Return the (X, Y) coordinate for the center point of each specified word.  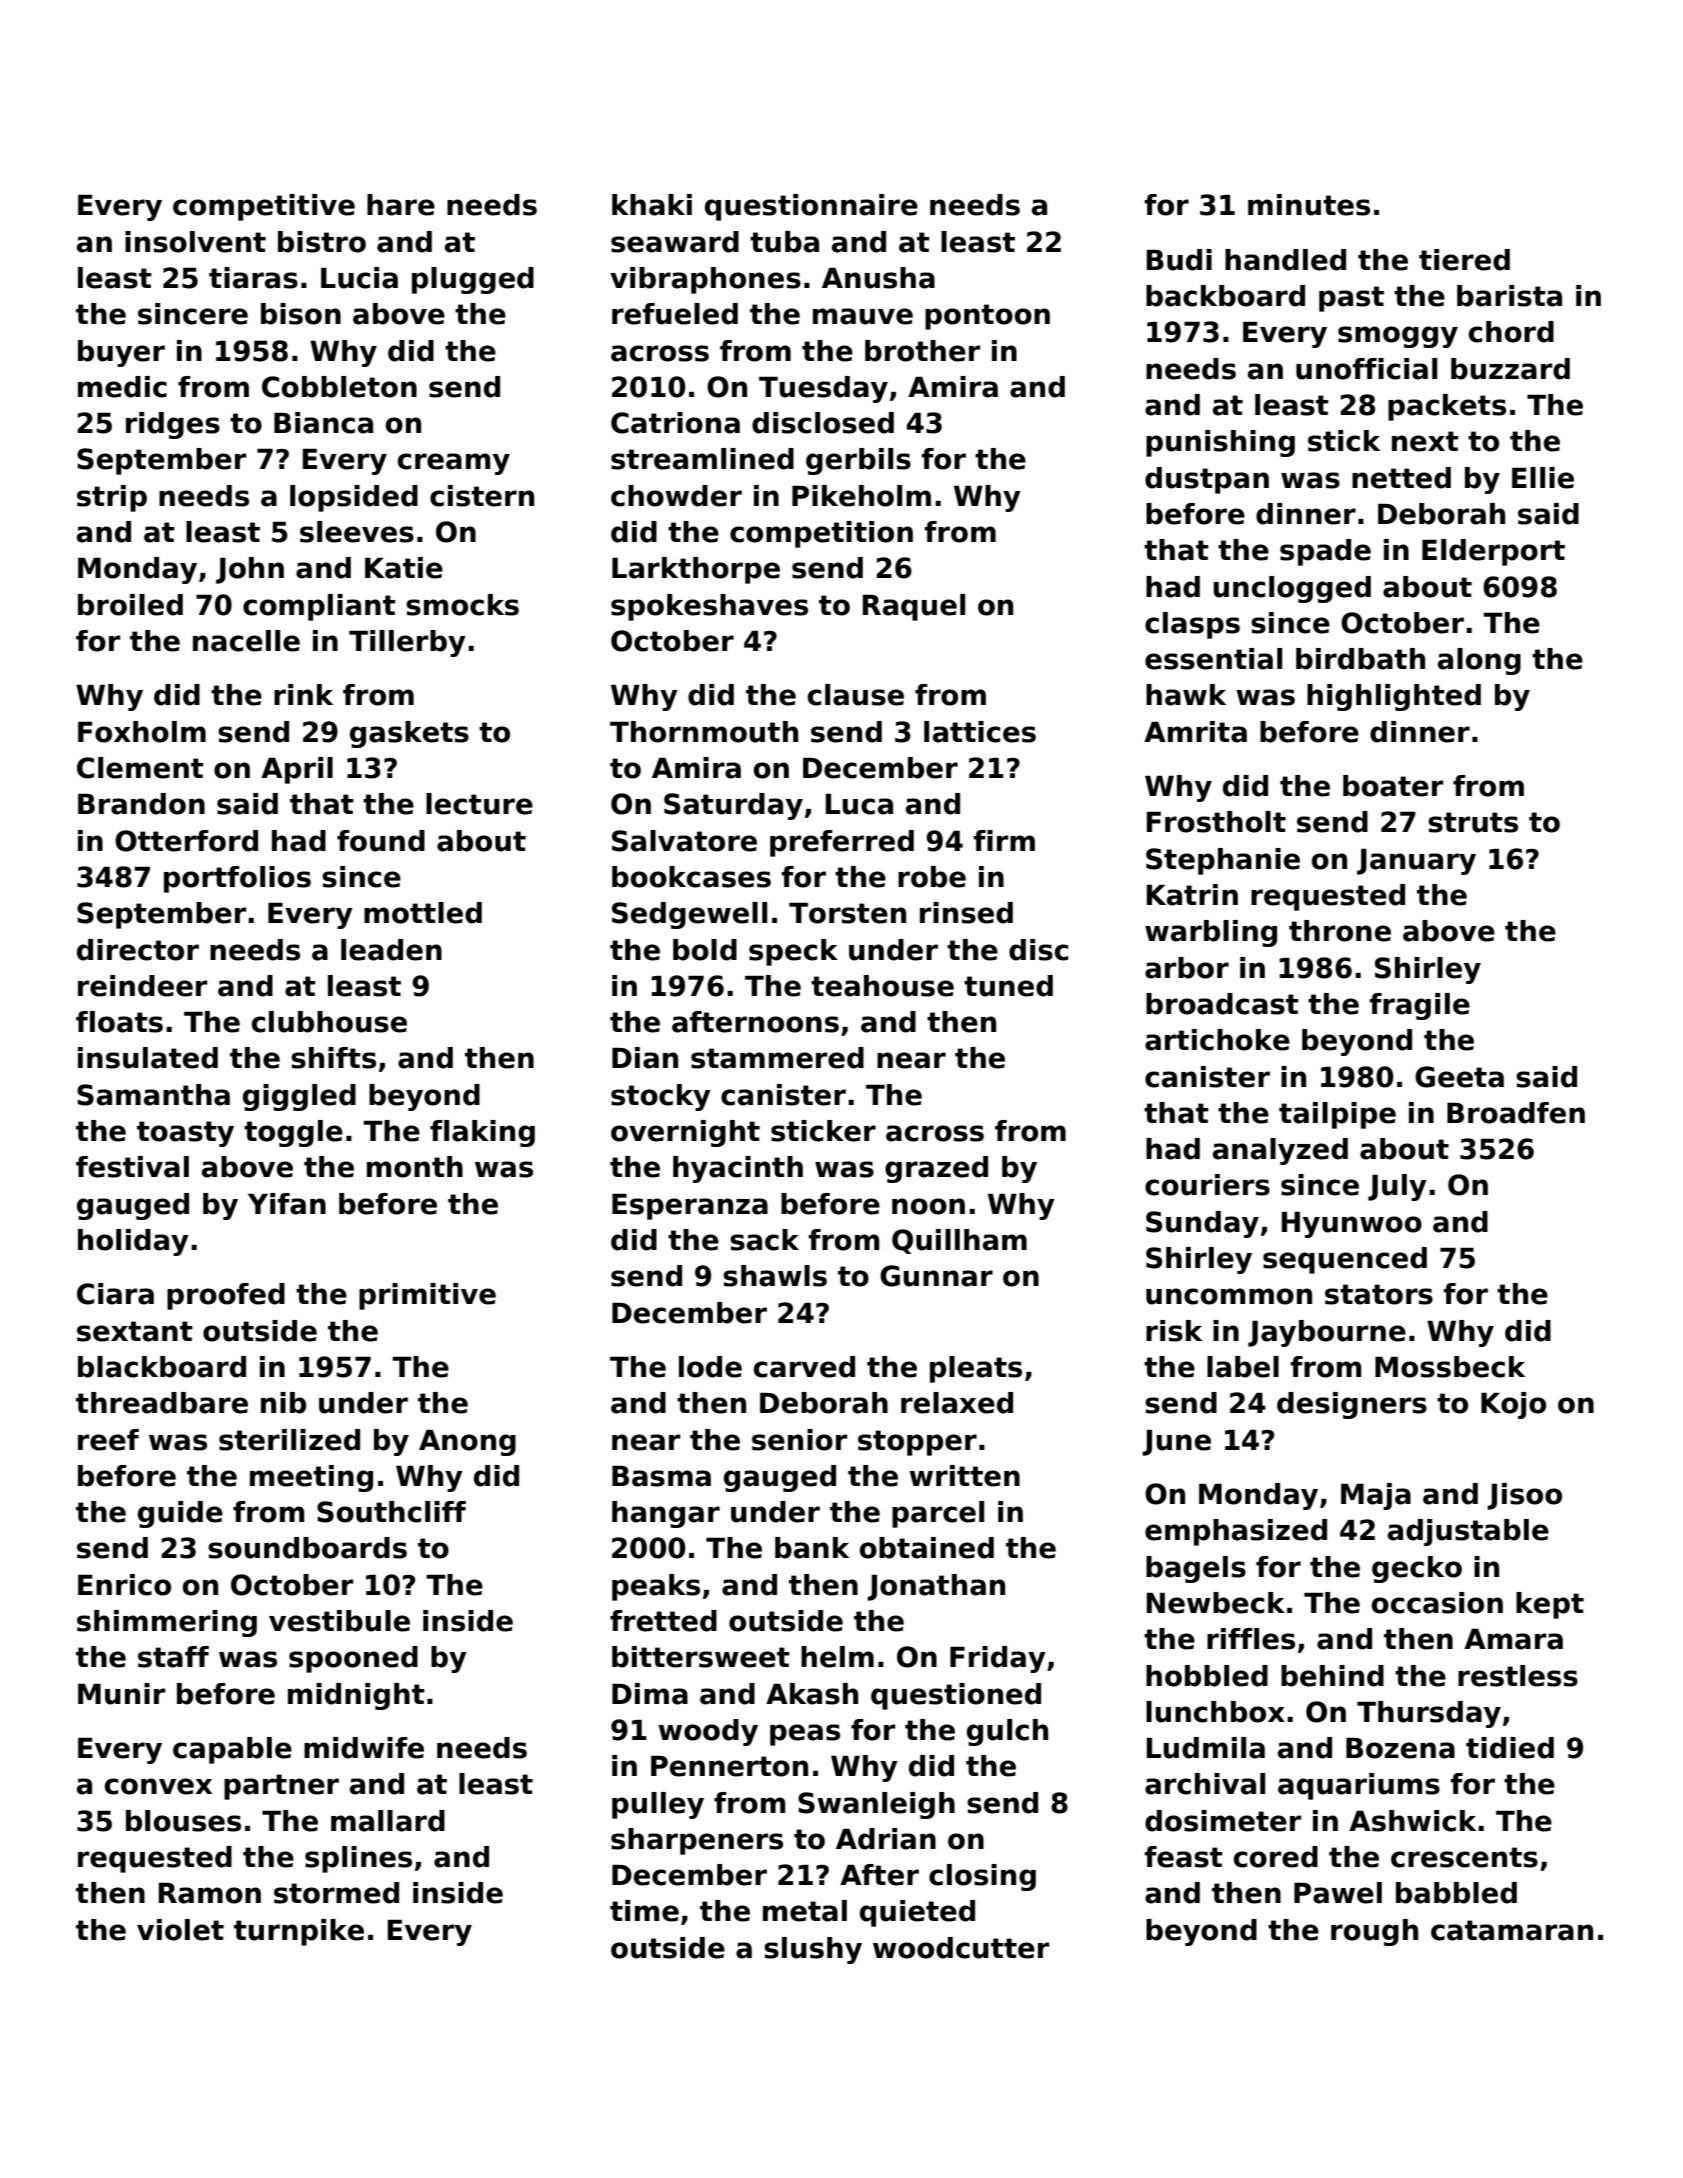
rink (303, 694)
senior (799, 1440)
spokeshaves (709, 607)
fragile (1420, 1006)
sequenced (1345, 1260)
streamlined (702, 459)
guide (180, 1514)
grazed (936, 1169)
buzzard (1510, 369)
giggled (299, 1097)
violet (180, 1930)
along (1479, 661)
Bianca (323, 423)
